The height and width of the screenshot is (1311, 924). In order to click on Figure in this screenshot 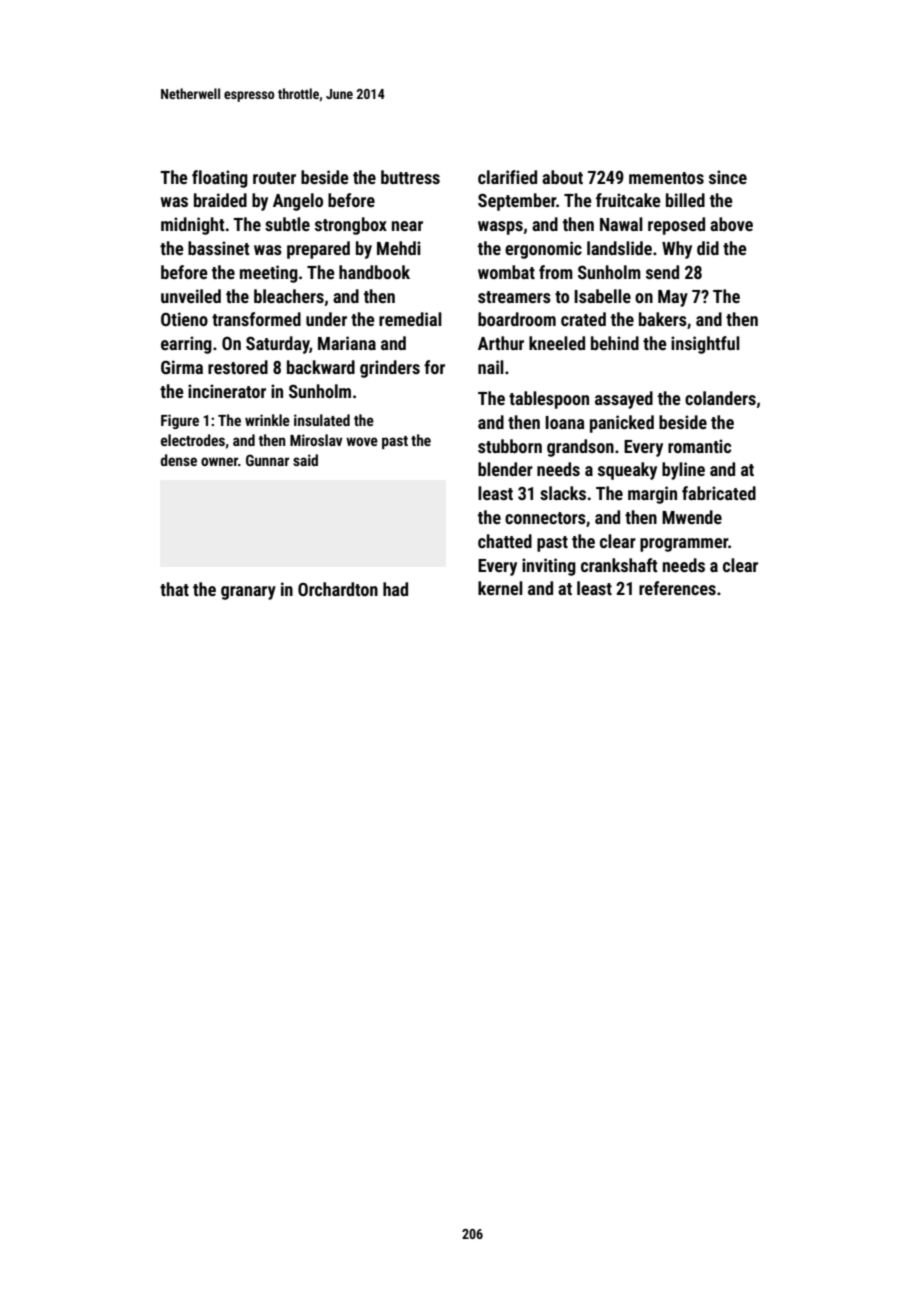, I will do `click(180, 421)`.
